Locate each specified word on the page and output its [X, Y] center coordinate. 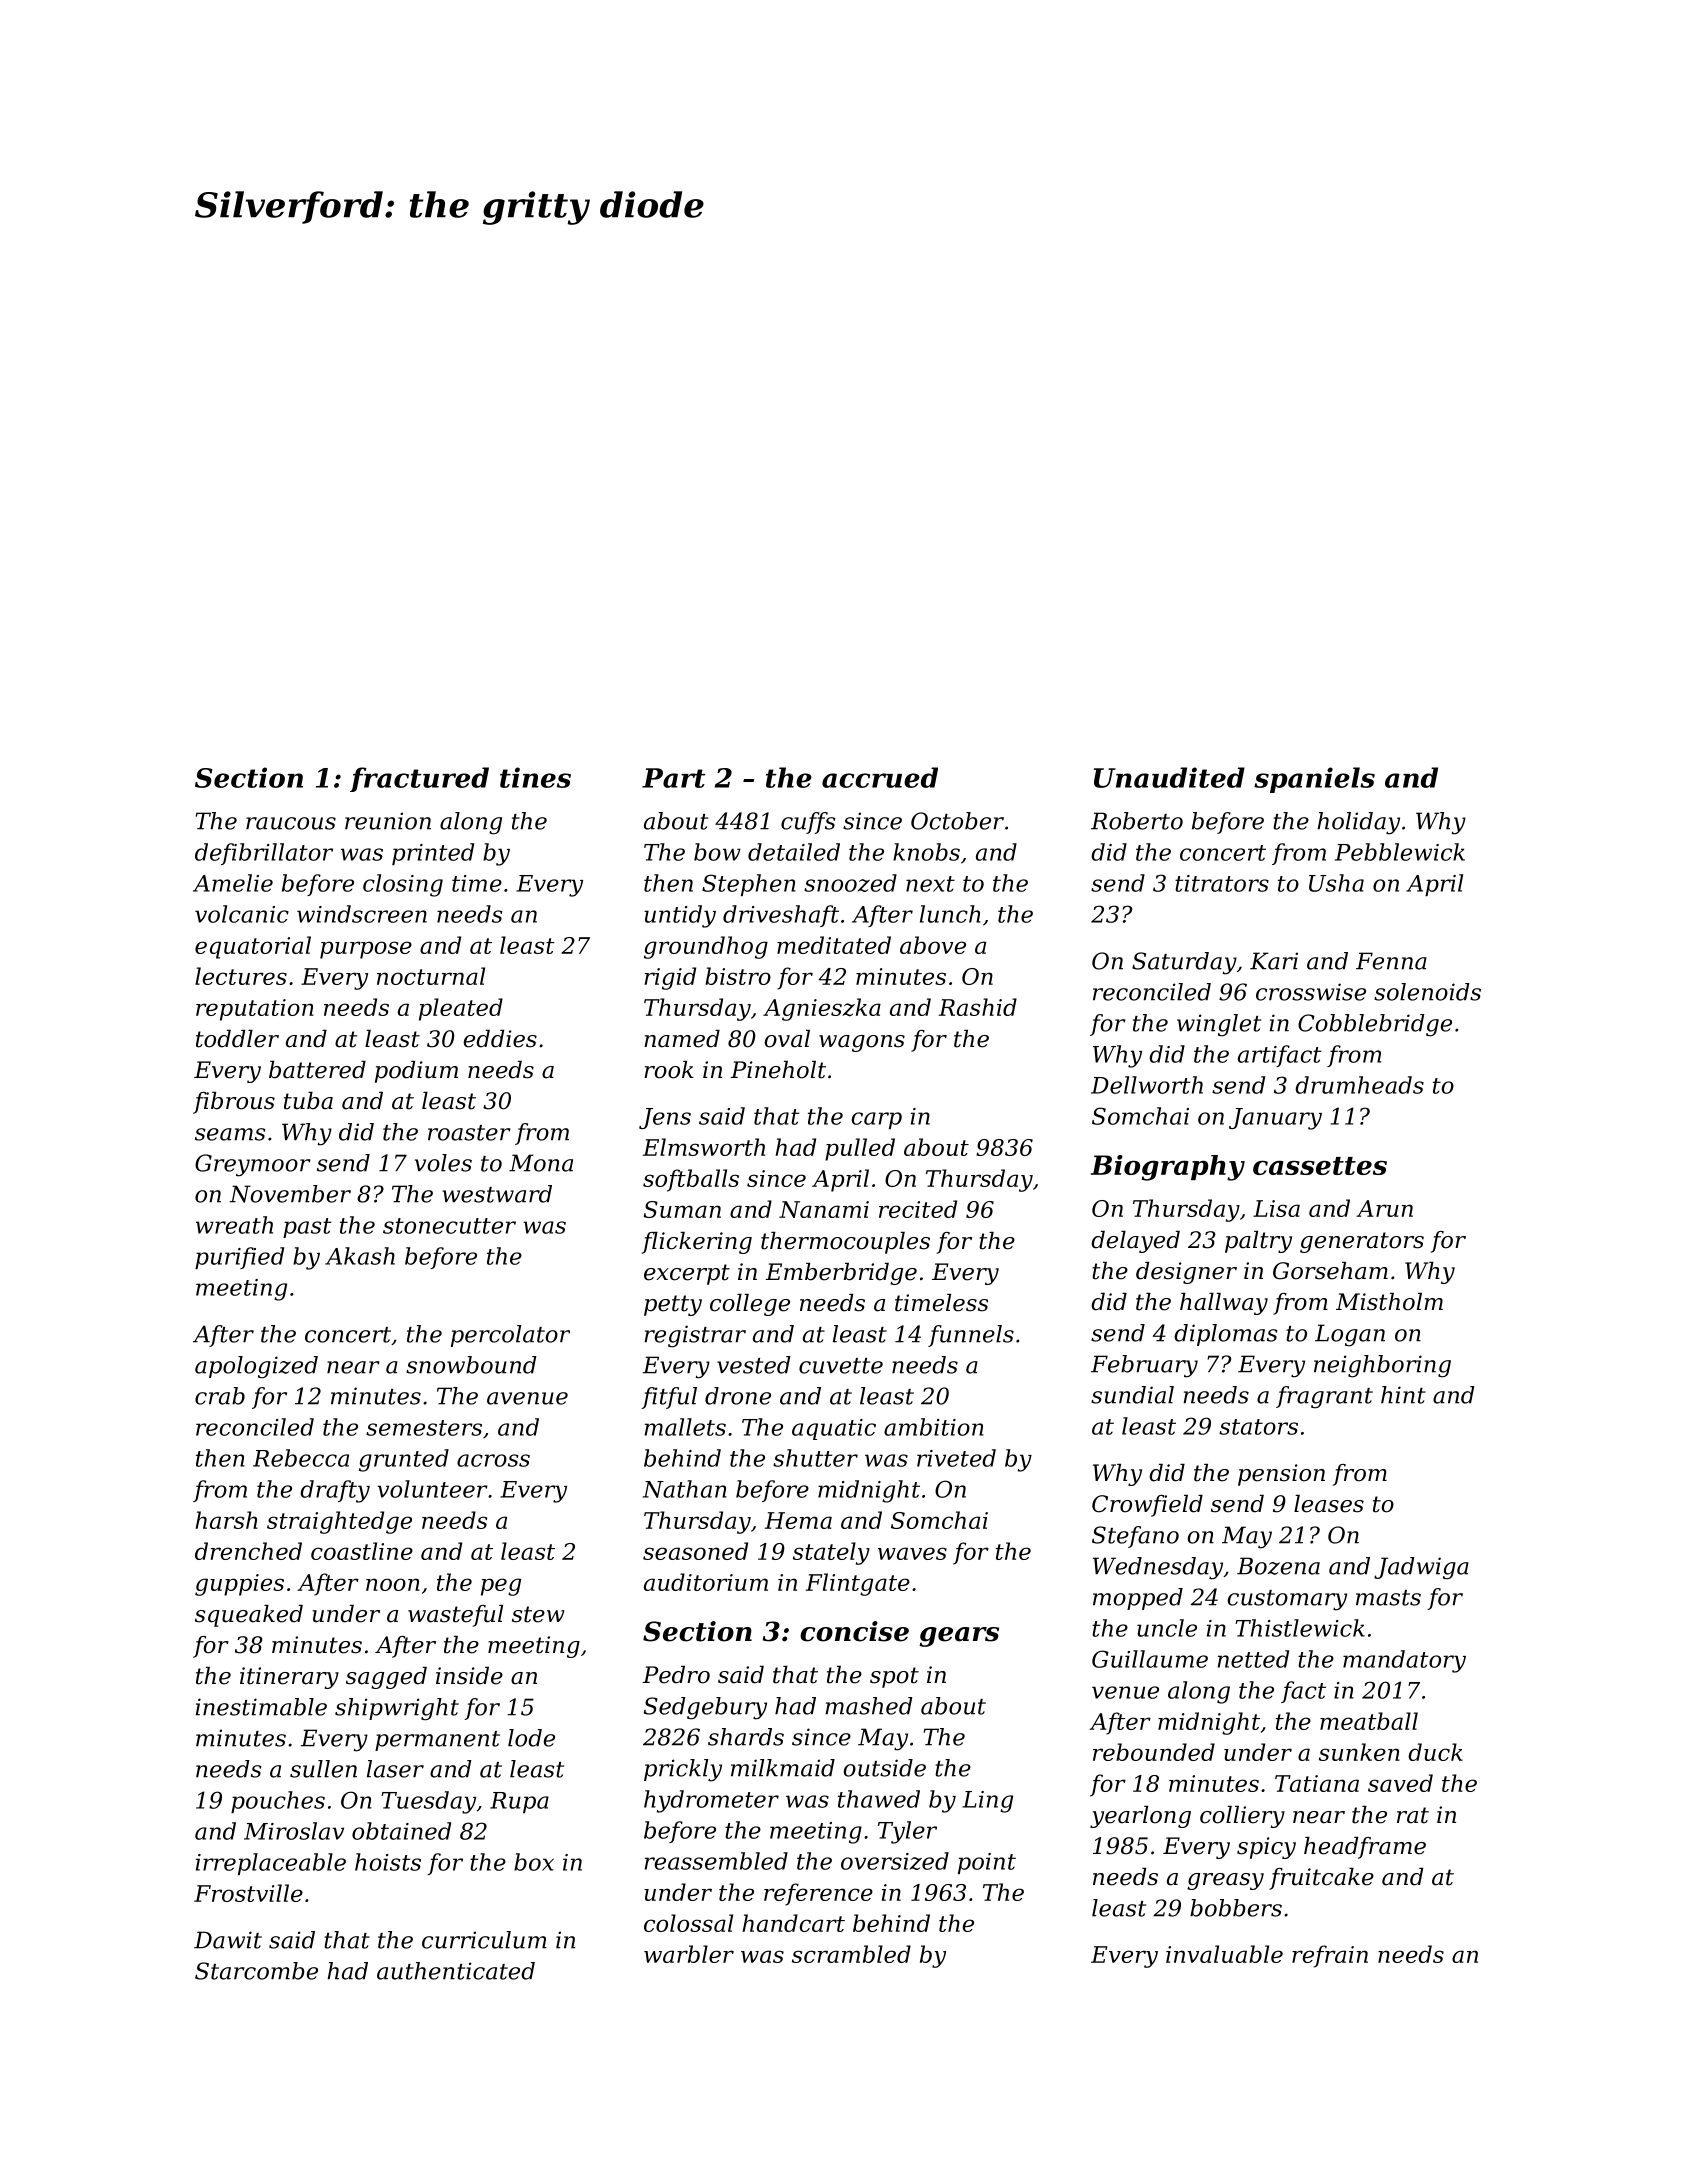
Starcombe [256, 1971]
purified [239, 1258]
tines [535, 777]
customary [1287, 1600]
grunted [404, 1460]
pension [1281, 1475]
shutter [815, 1458]
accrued [880, 777]
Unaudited [1169, 777]
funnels [971, 1336]
